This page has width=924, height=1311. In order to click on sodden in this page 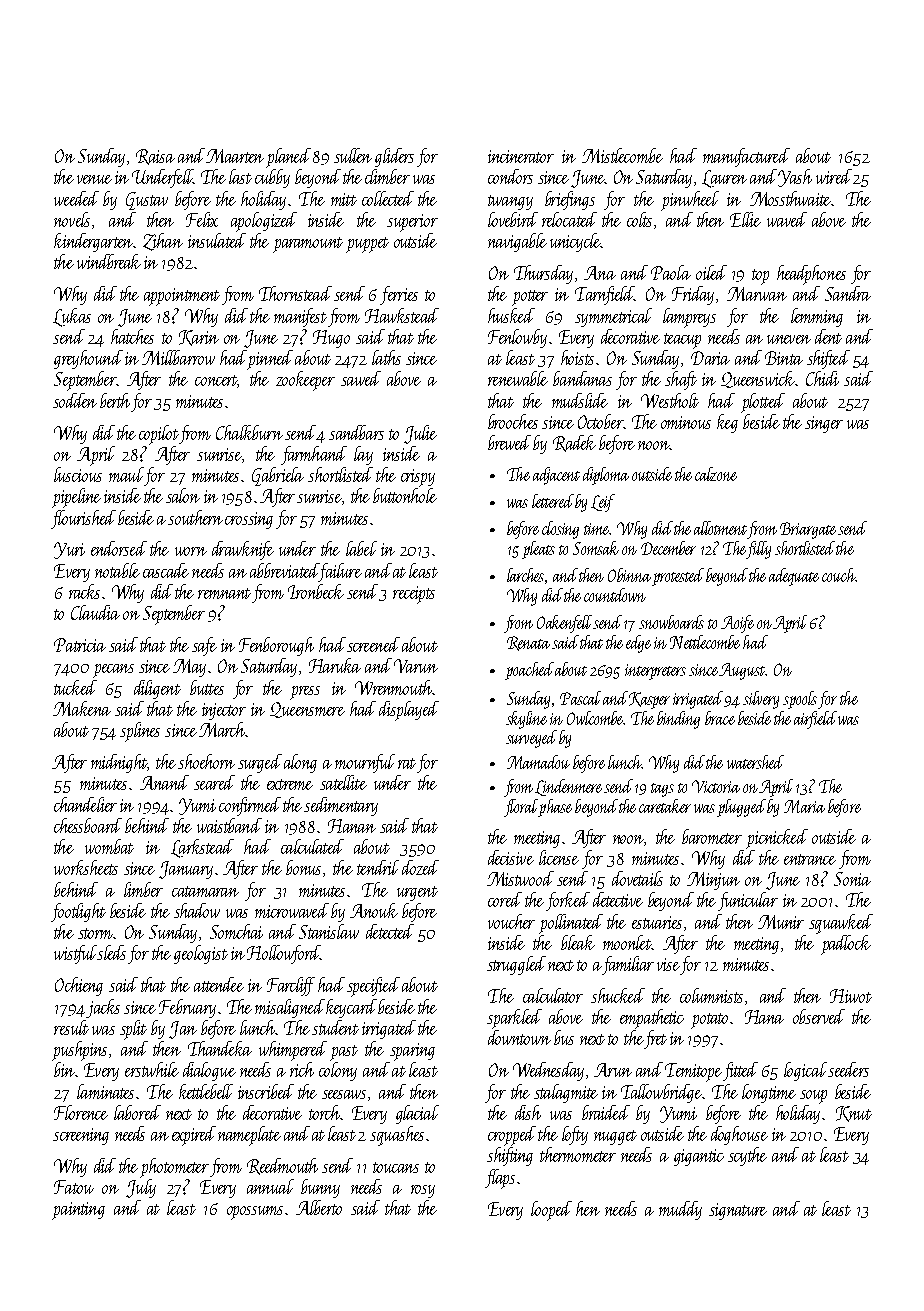, I will do `click(75, 400)`.
